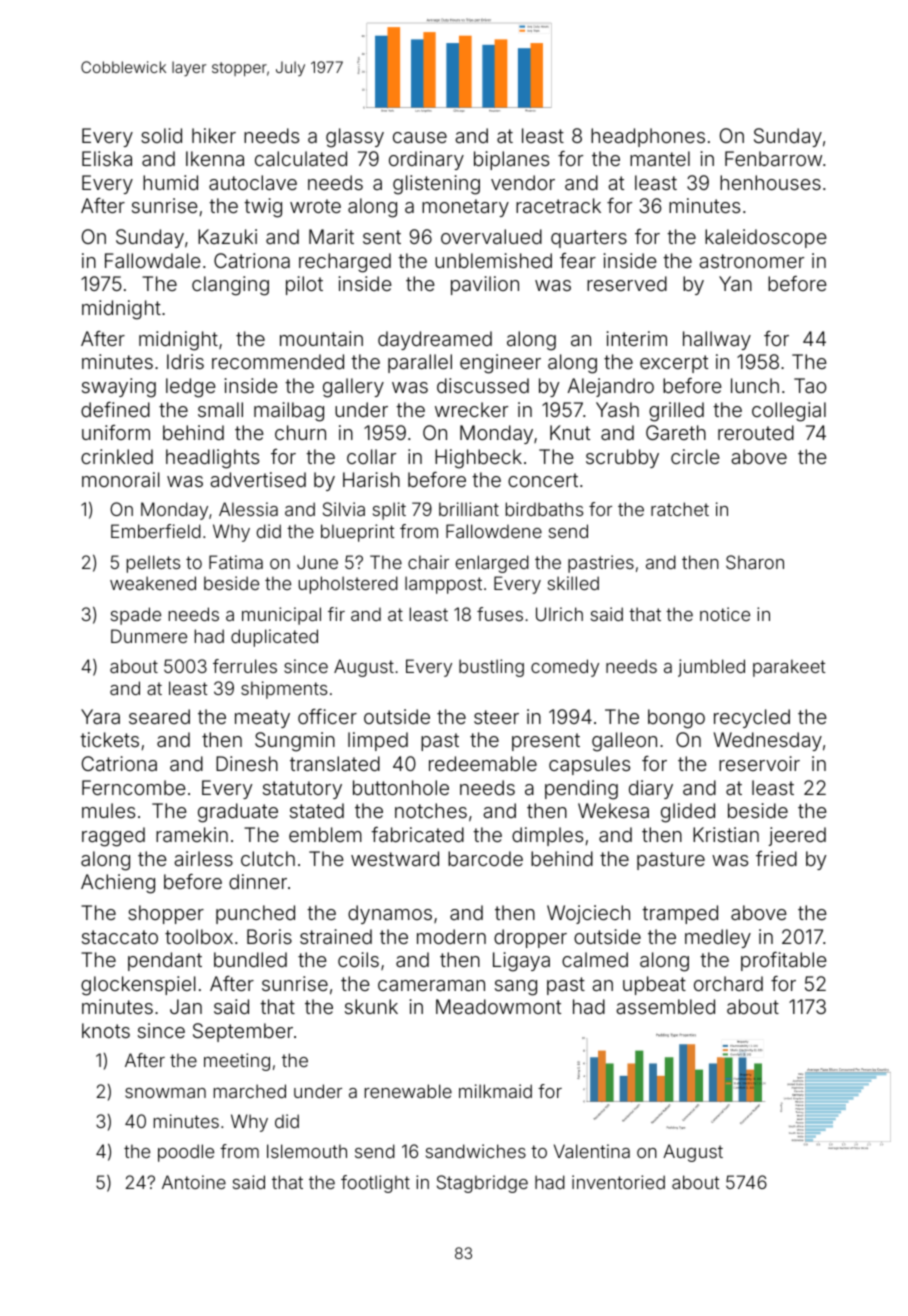  Describe the element at coordinates (153, 583) in the screenshot. I see `weakened` at that location.
